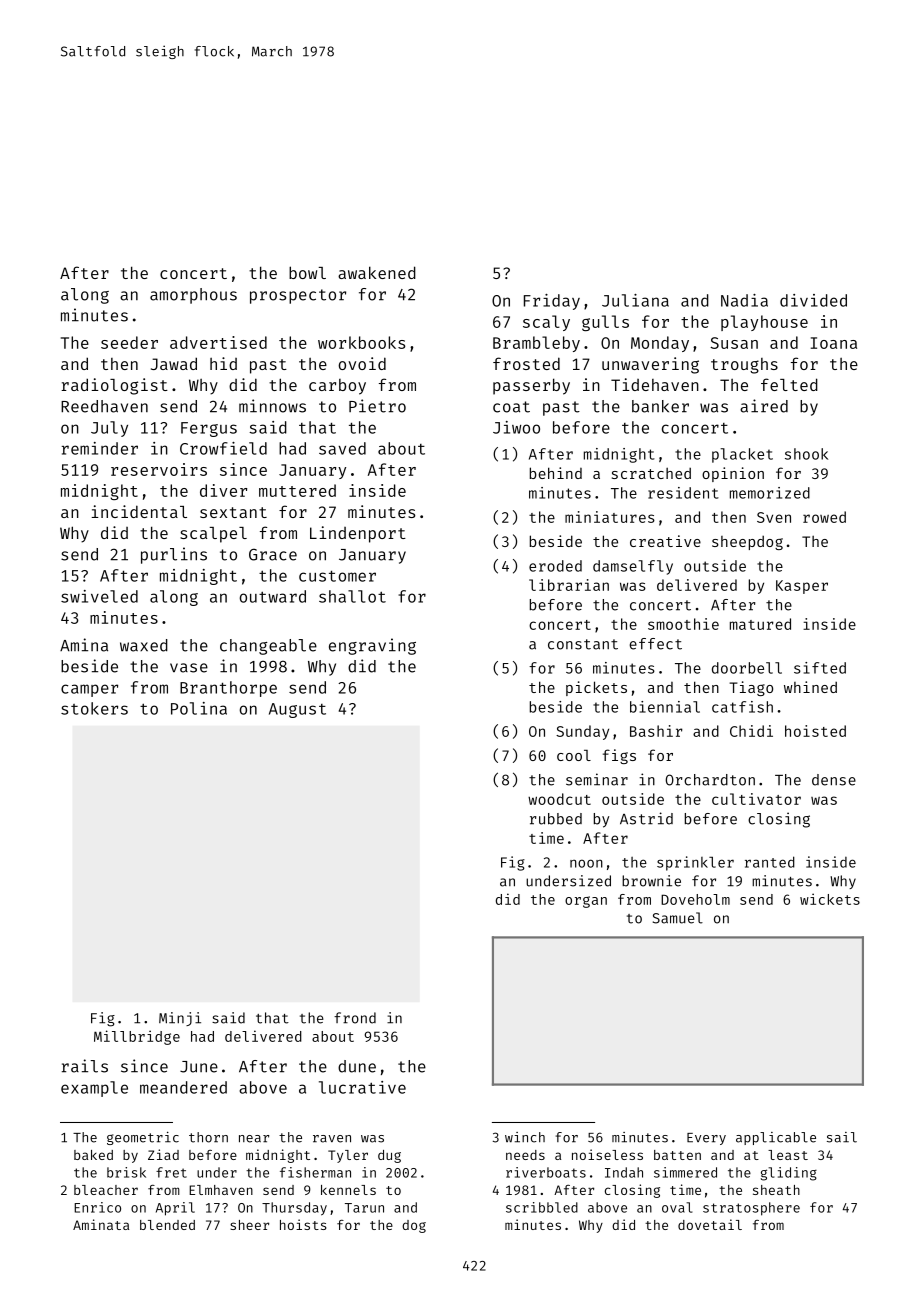  Describe the element at coordinates (298, 296) in the screenshot. I see `prospector` at that location.
